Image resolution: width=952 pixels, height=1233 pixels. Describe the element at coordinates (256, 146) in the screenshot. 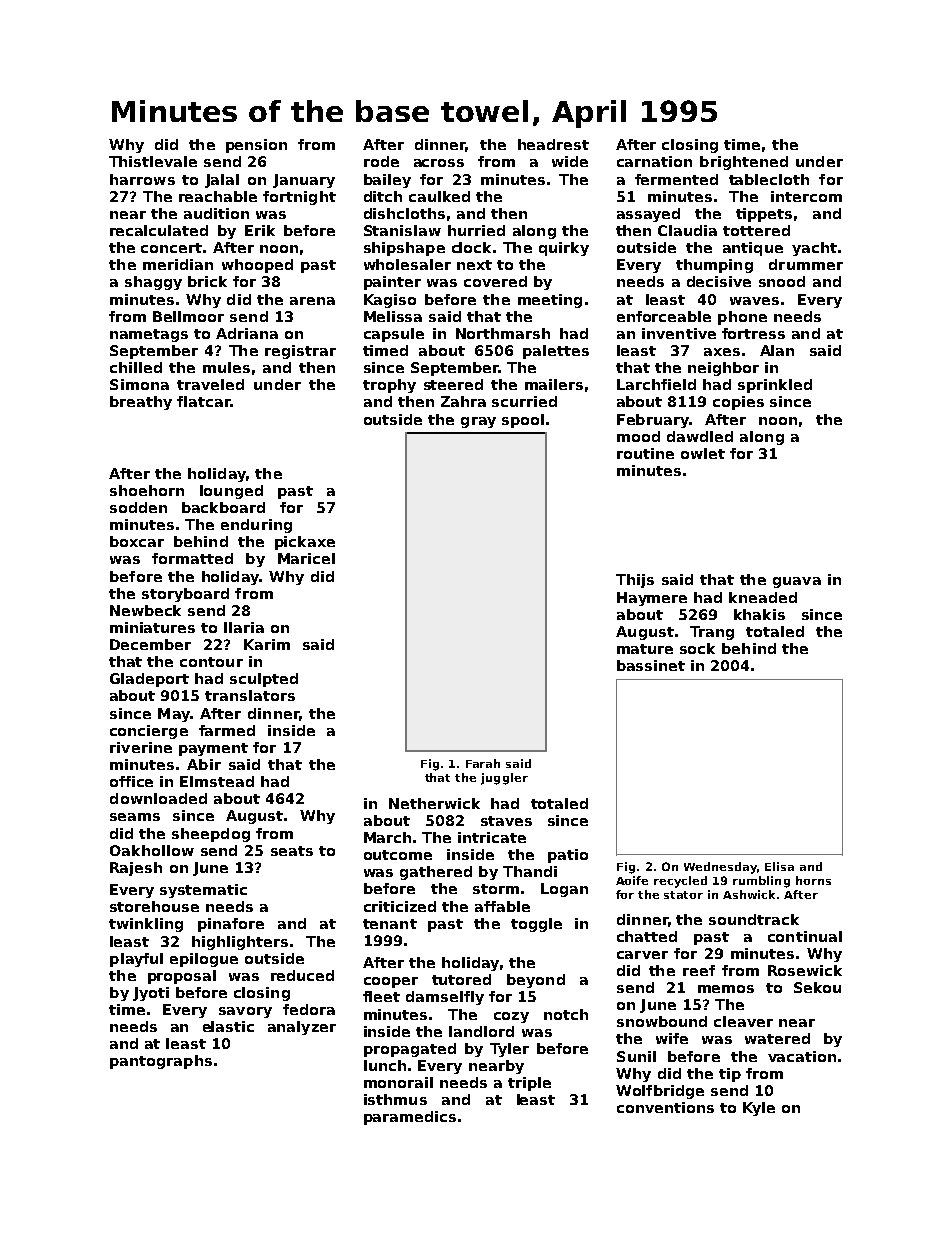

I see `pension` at that location.
